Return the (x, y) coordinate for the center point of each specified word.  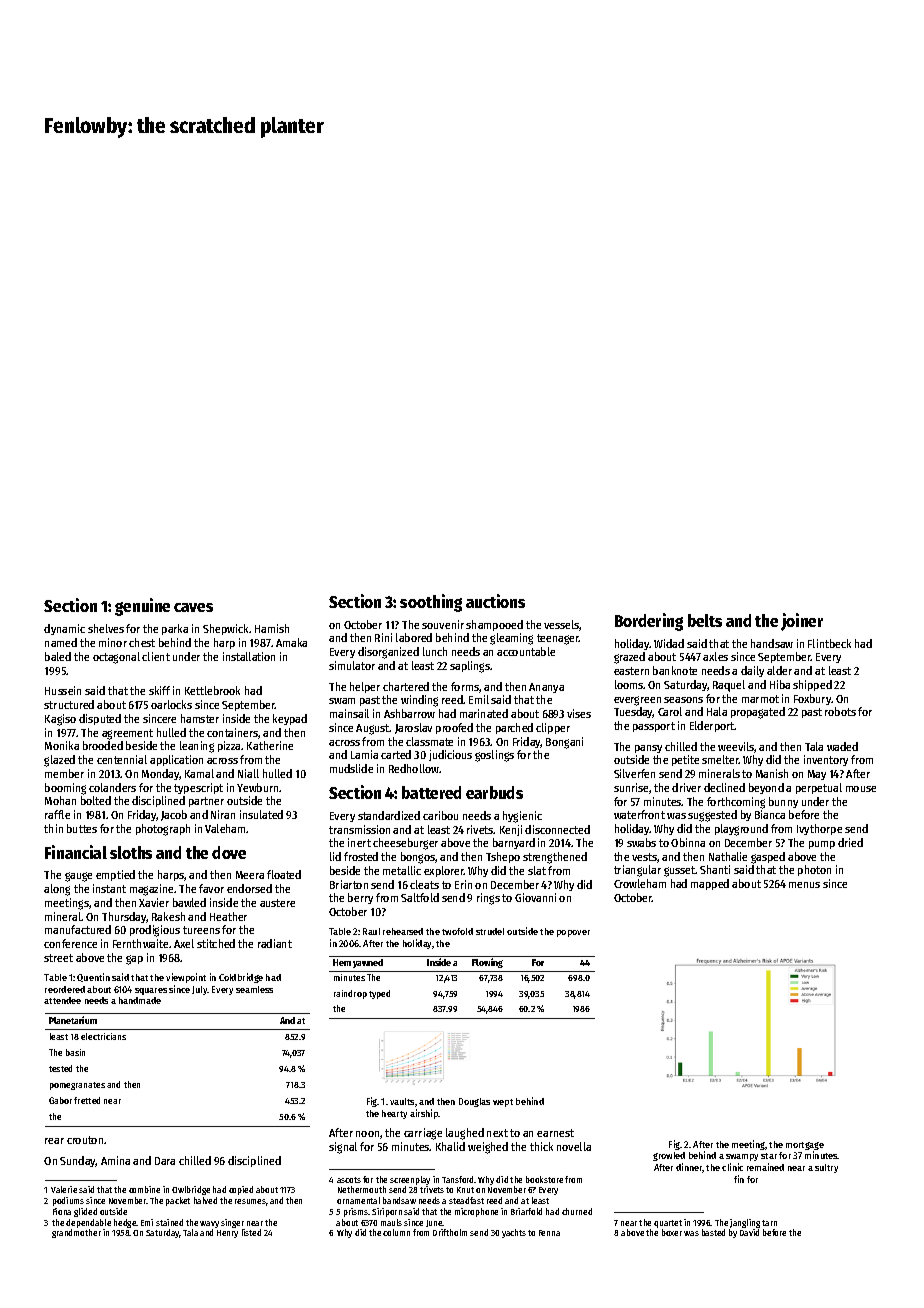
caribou (440, 815)
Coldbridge (241, 978)
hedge (125, 1223)
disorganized (388, 653)
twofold (457, 931)
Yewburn (257, 787)
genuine (142, 607)
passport (654, 727)
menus (804, 885)
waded (842, 746)
